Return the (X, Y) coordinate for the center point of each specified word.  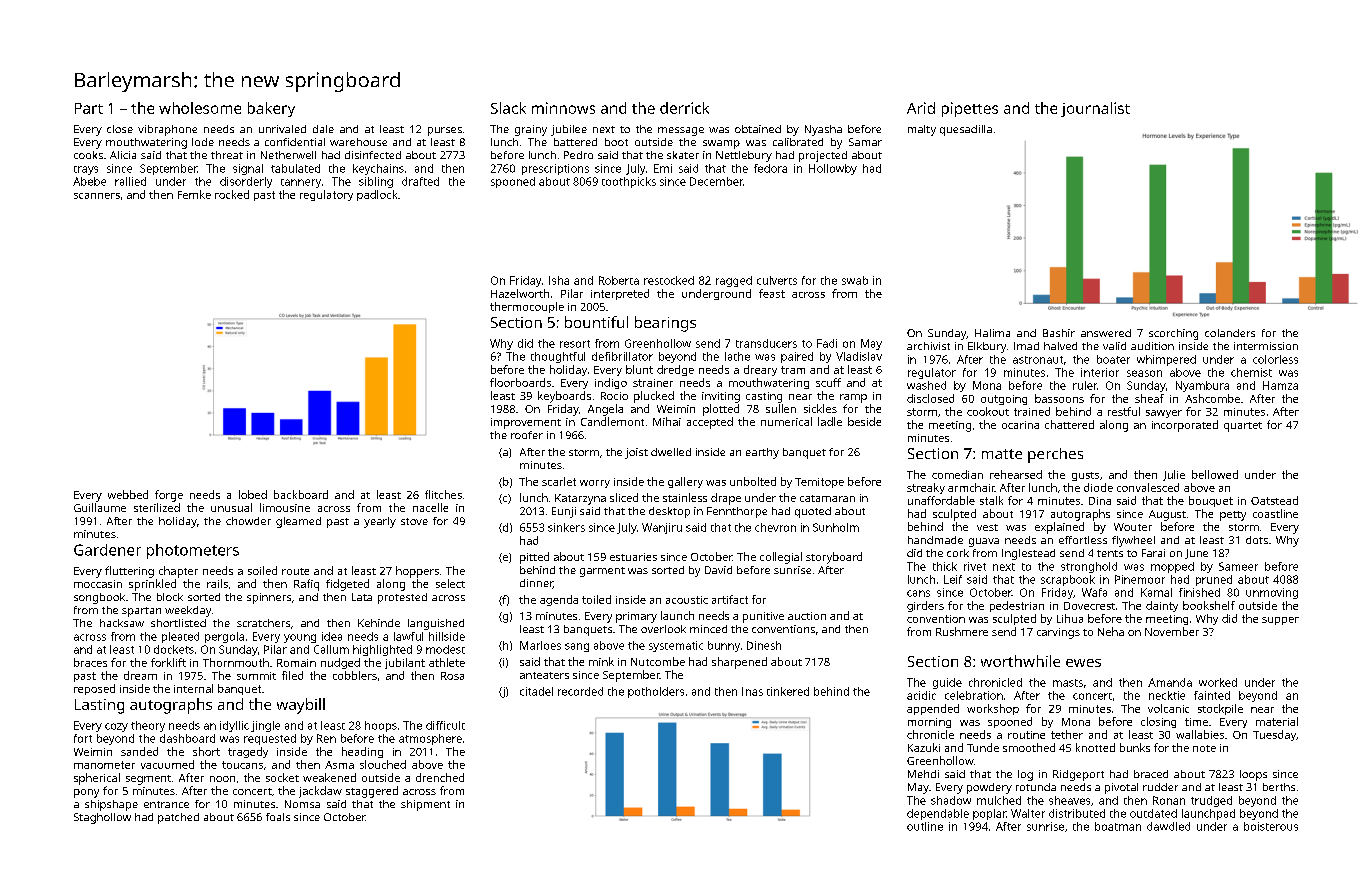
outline (925, 826)
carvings (1058, 633)
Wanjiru (662, 528)
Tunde (983, 747)
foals (278, 817)
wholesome (200, 108)
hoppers (417, 572)
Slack (508, 108)
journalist (1095, 109)
